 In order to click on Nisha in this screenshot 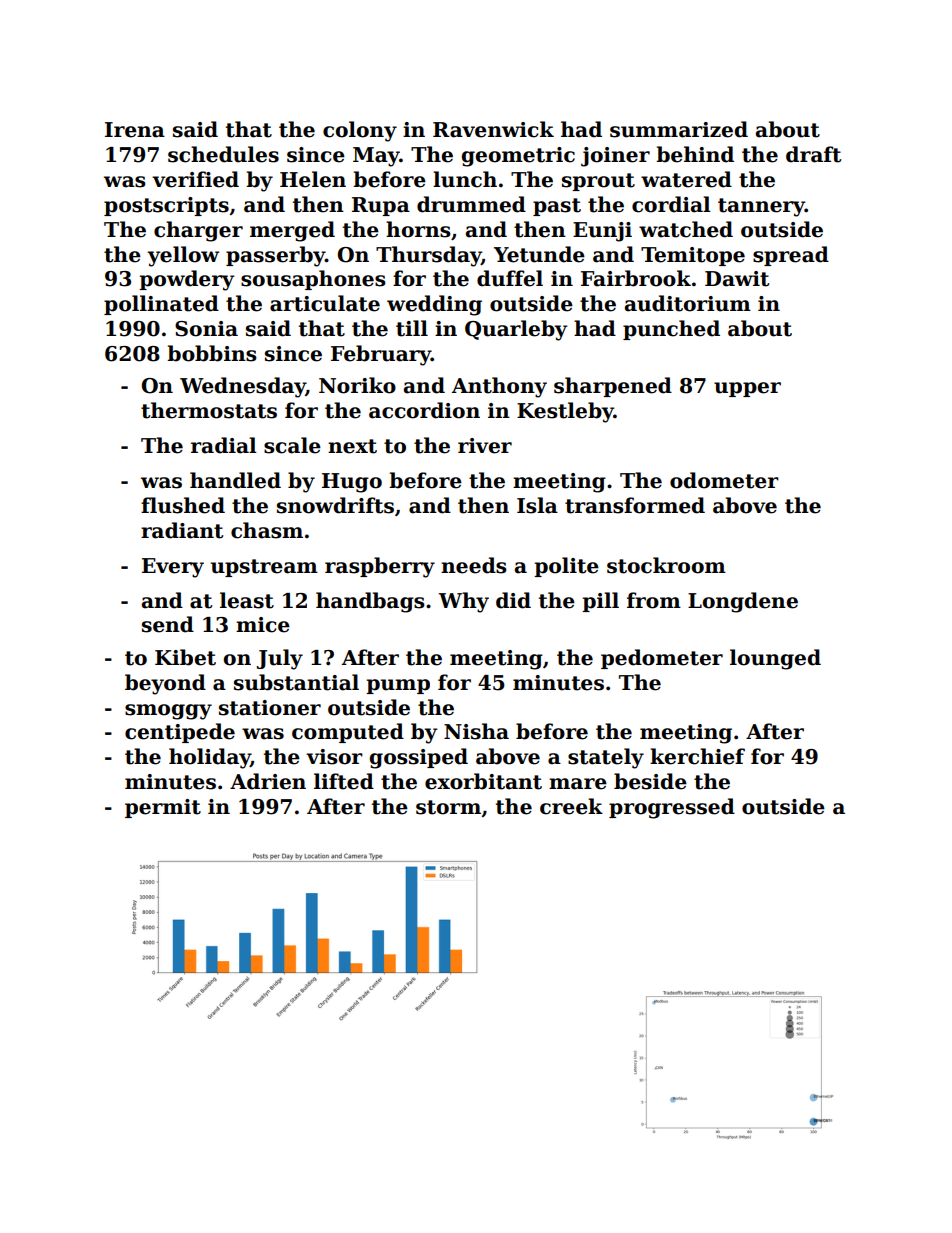, I will do `click(476, 731)`.
